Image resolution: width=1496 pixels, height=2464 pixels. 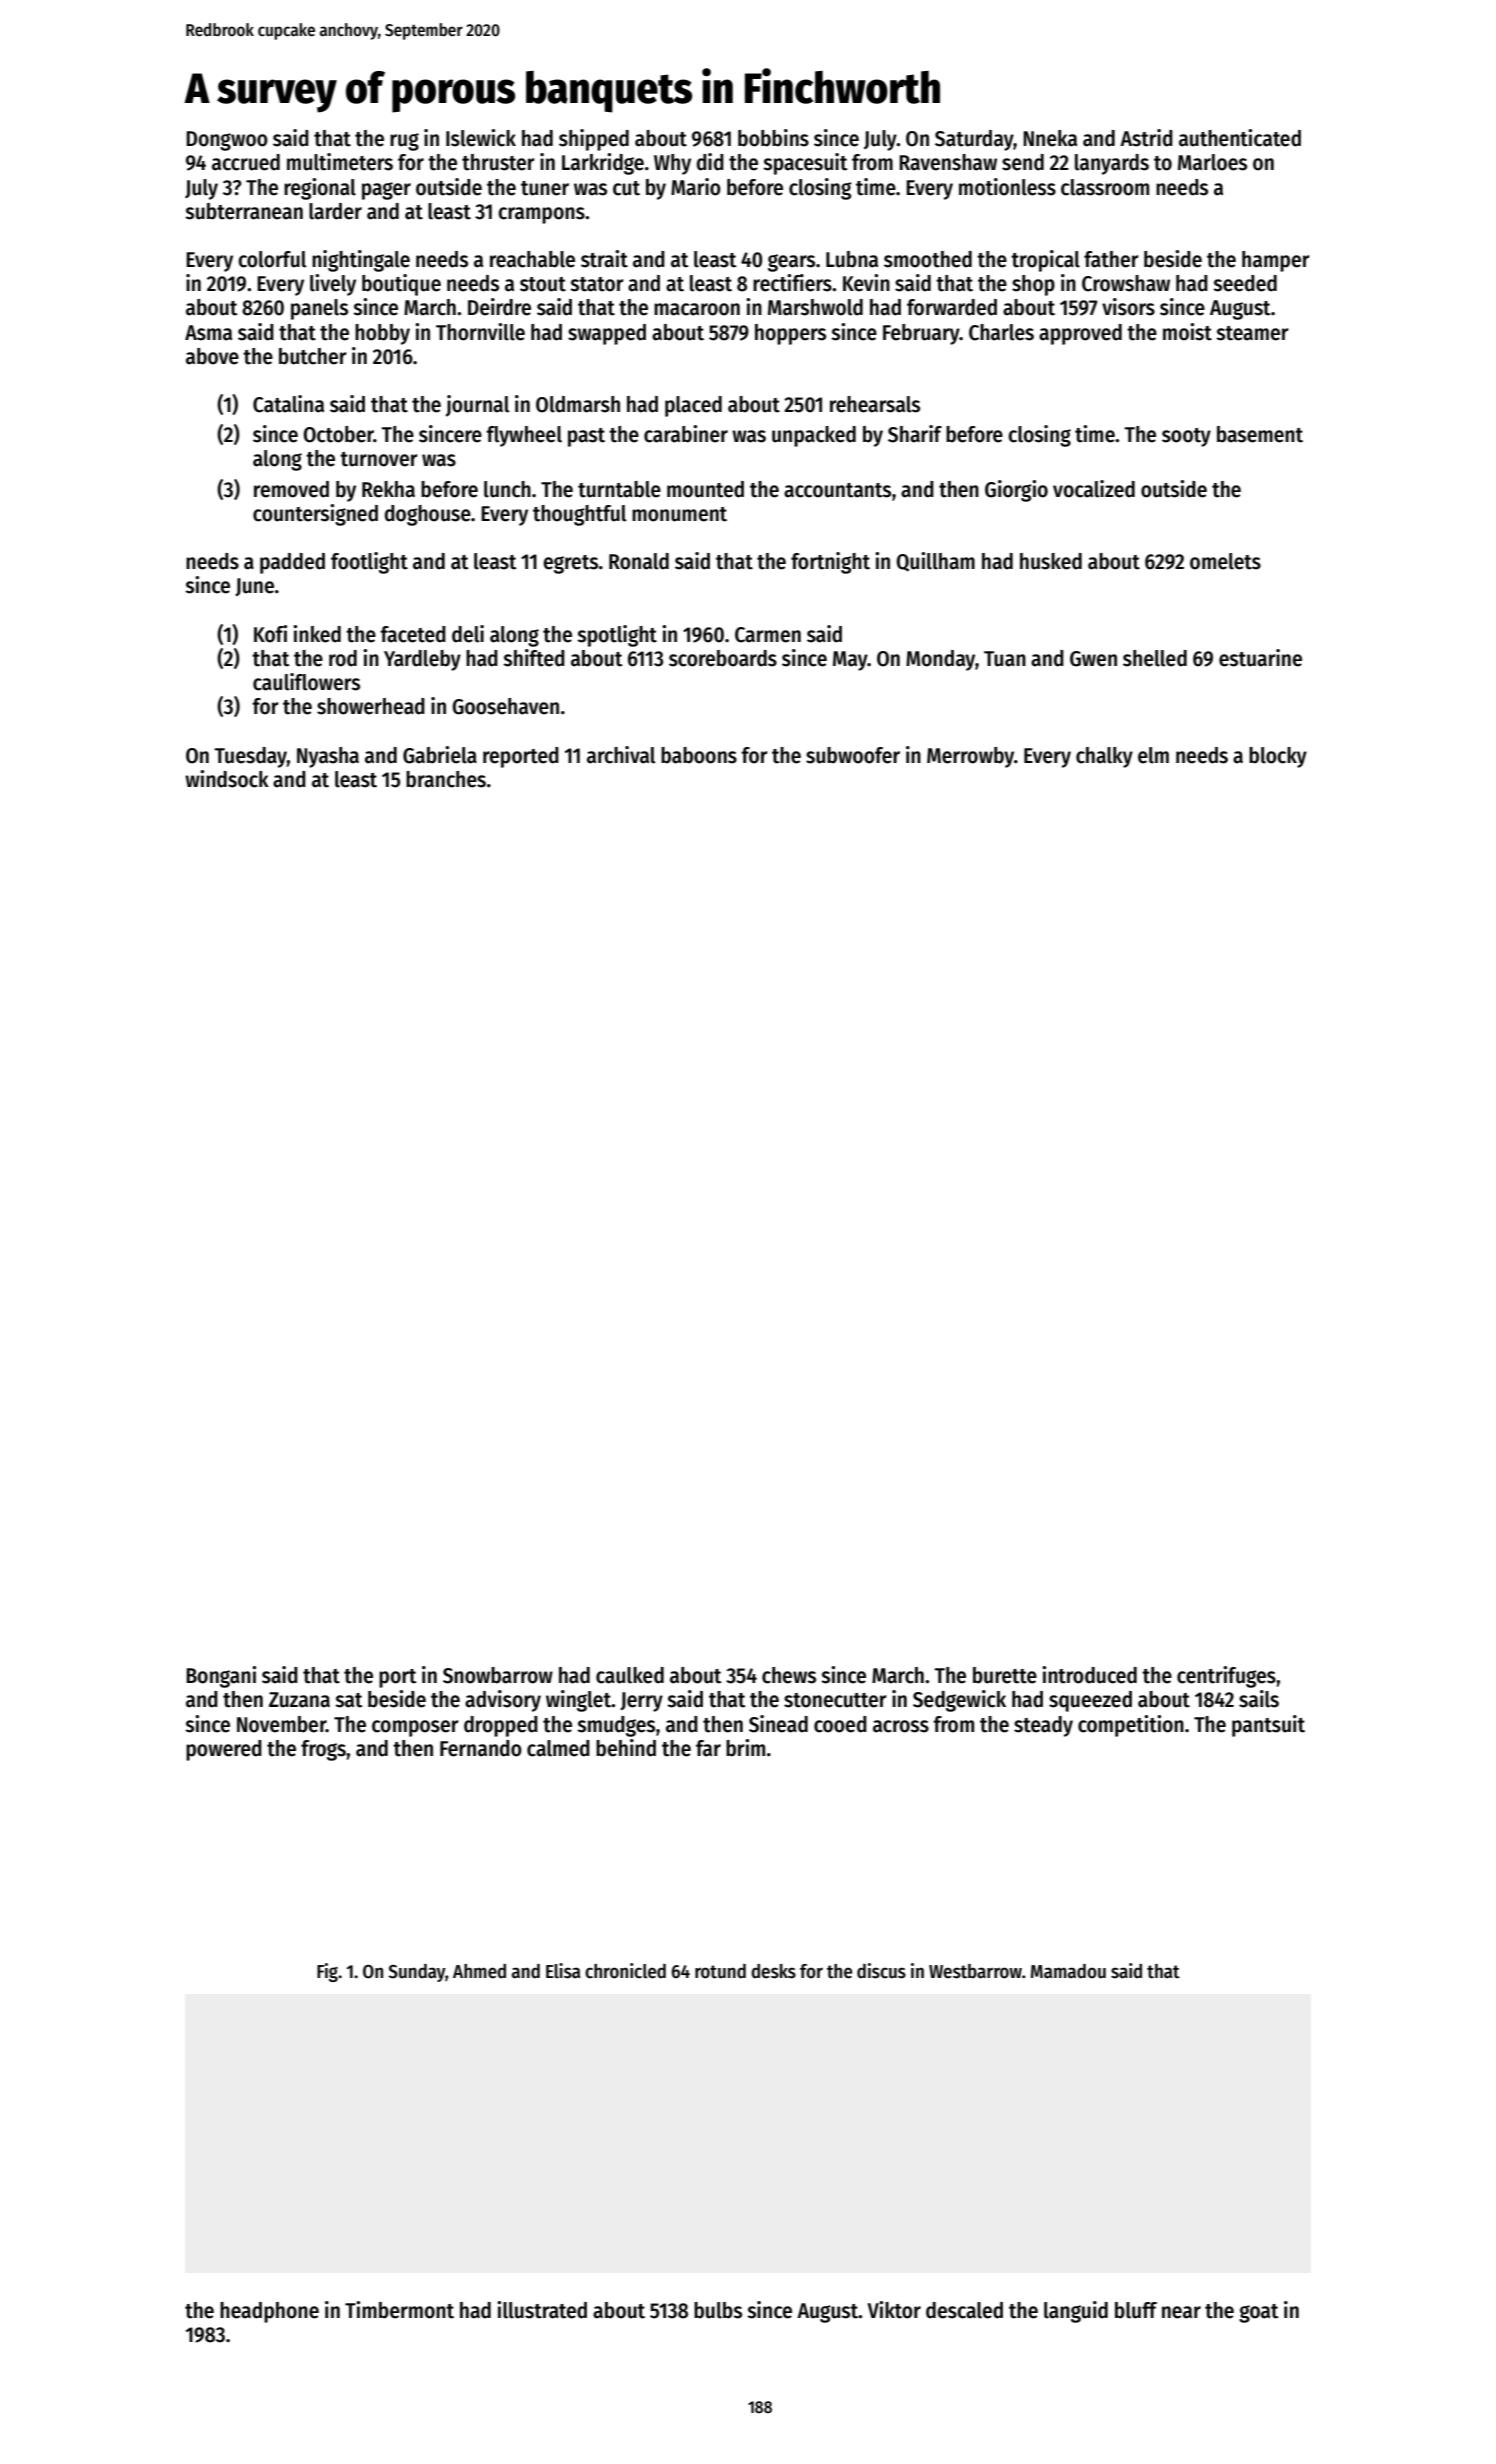 I want to click on headphone, so click(x=269, y=2312).
